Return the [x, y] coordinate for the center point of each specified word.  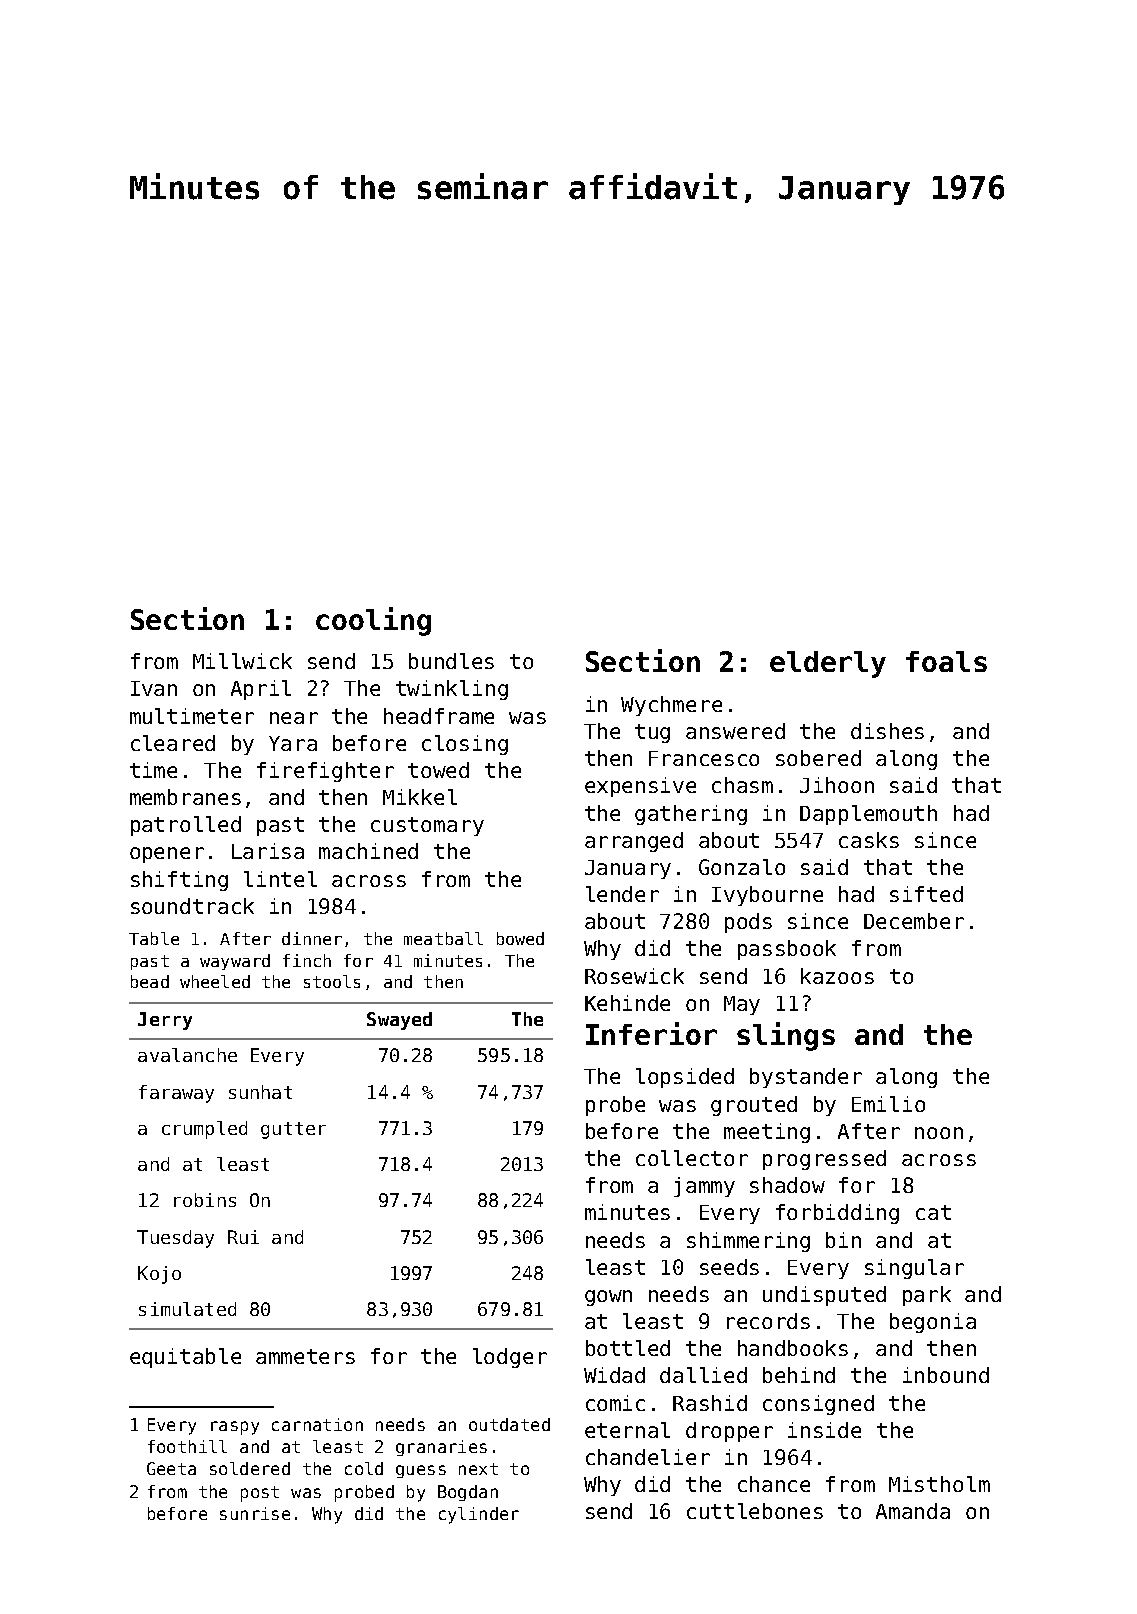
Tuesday [175, 1239]
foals [946, 661]
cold [364, 1468]
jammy [704, 1187]
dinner [312, 938]
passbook [787, 950]
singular [914, 1269]
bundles [451, 661]
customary [427, 826]
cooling [373, 621]
